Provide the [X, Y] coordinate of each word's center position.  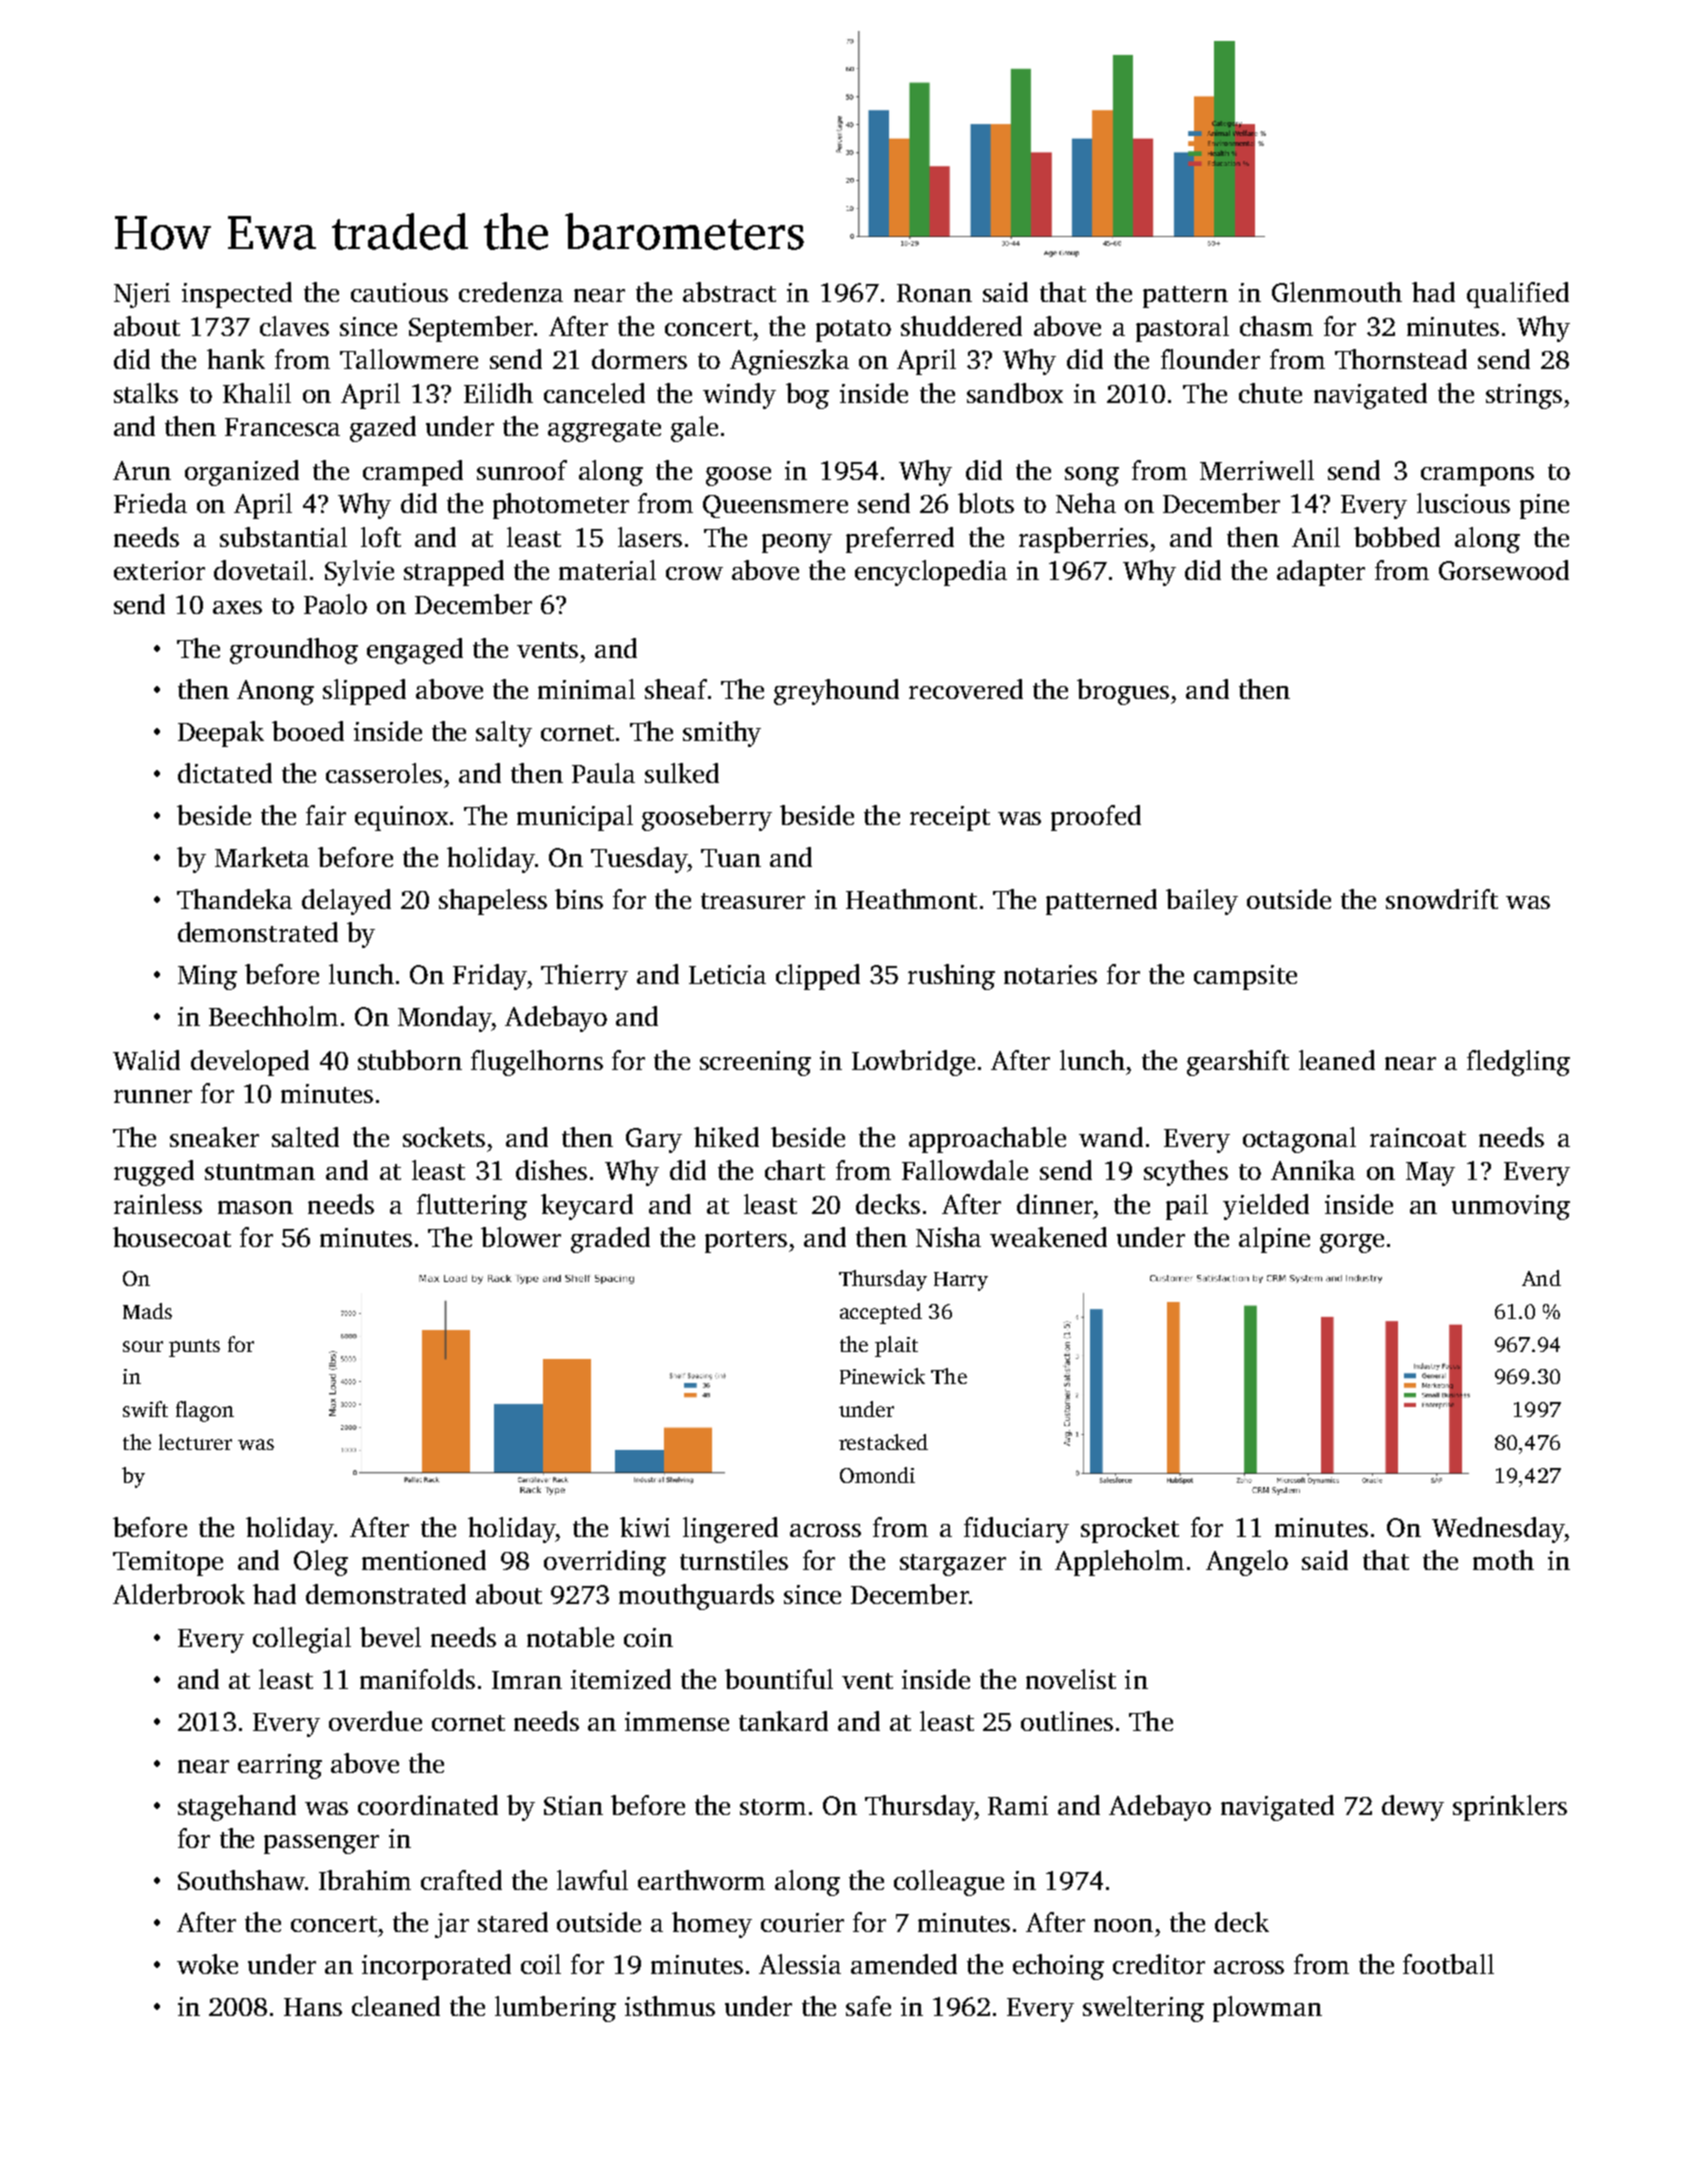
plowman [1267, 2009]
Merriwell [1257, 470]
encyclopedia [931, 573]
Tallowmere [409, 359]
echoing [1058, 1967]
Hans [313, 2007]
